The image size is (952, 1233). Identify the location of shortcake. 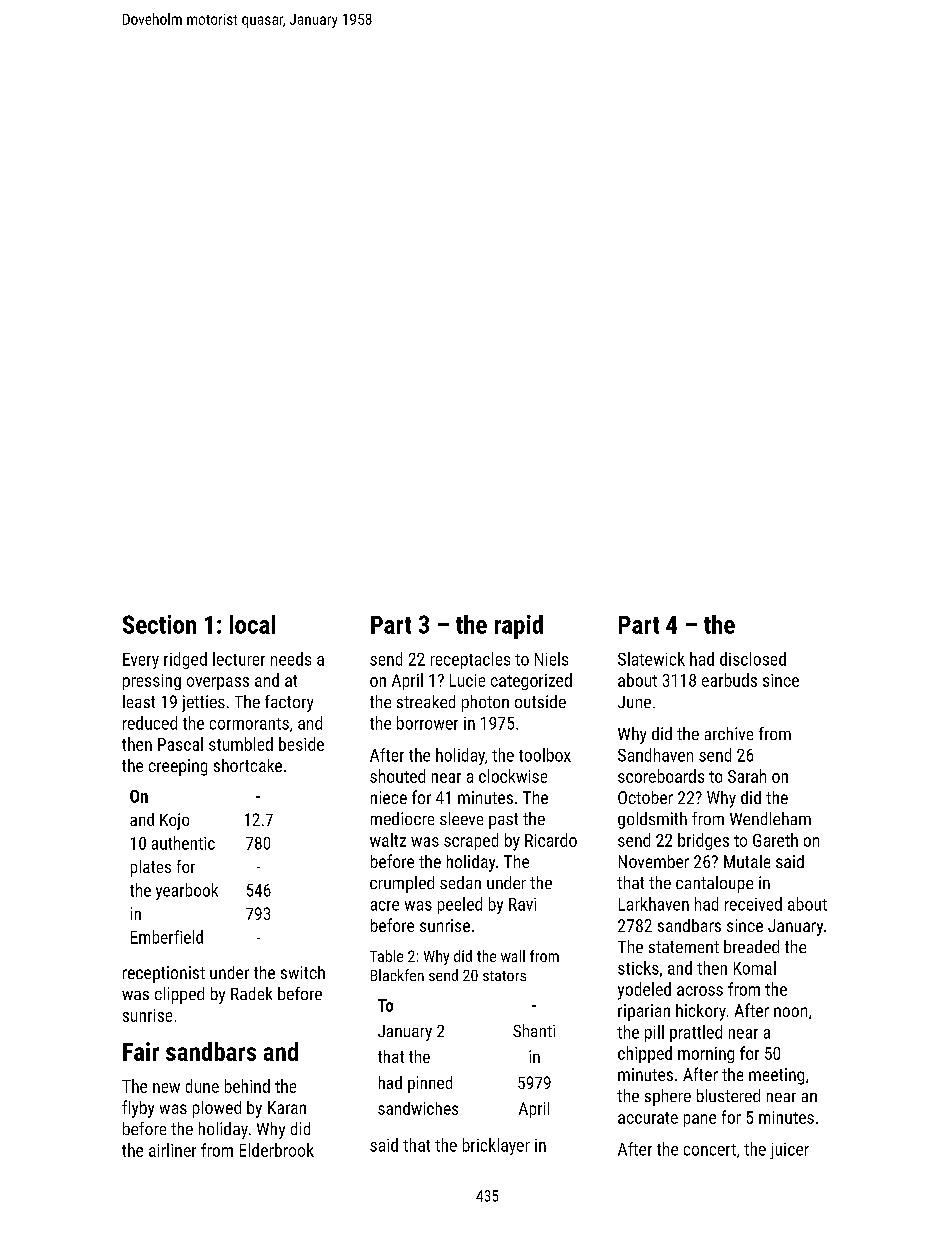
(248, 765).
